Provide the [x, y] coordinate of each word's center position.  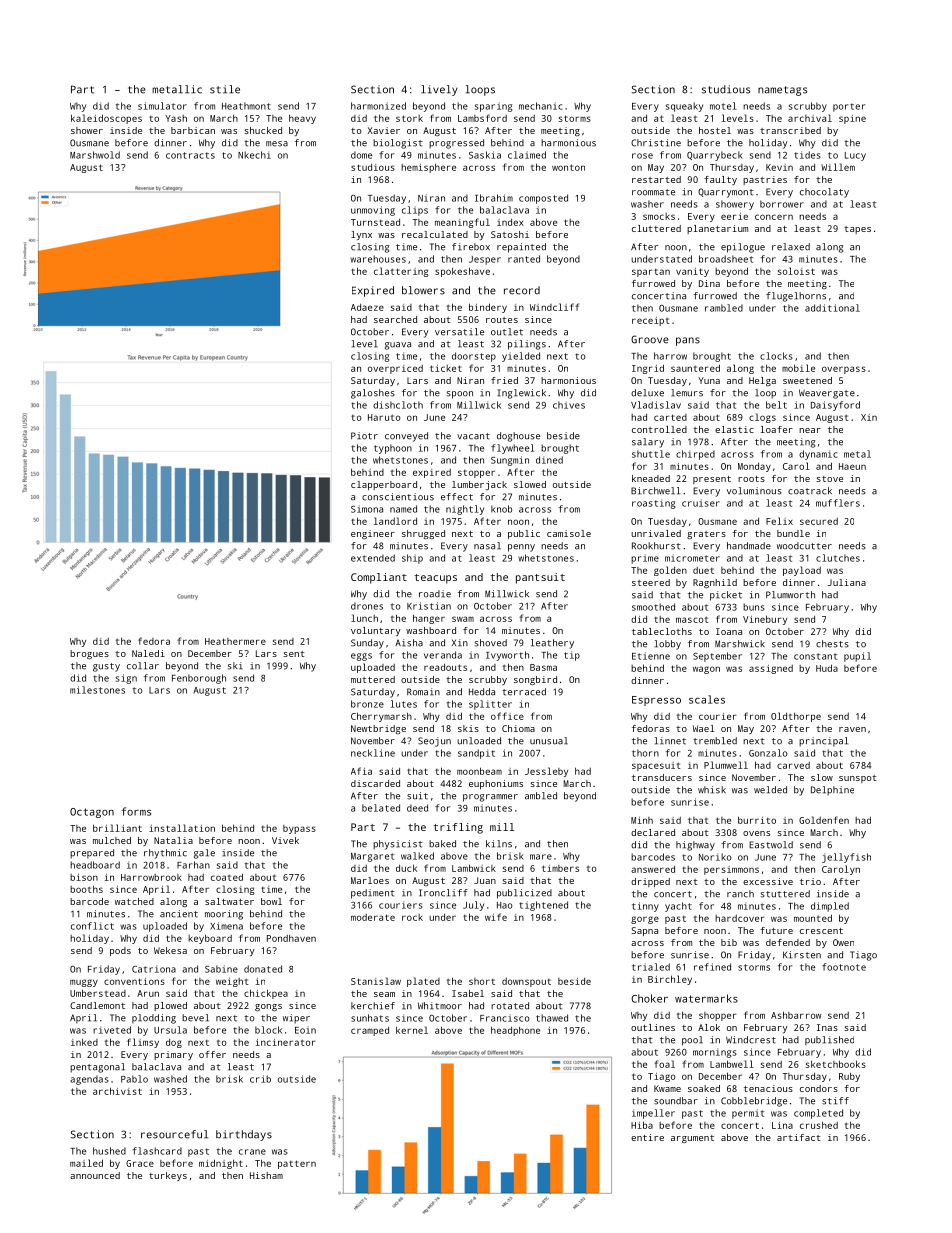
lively [439, 90]
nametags [782, 91]
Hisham [266, 1175]
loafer [777, 429]
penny [521, 548]
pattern [297, 1164]
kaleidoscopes [106, 119]
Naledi [148, 653]
